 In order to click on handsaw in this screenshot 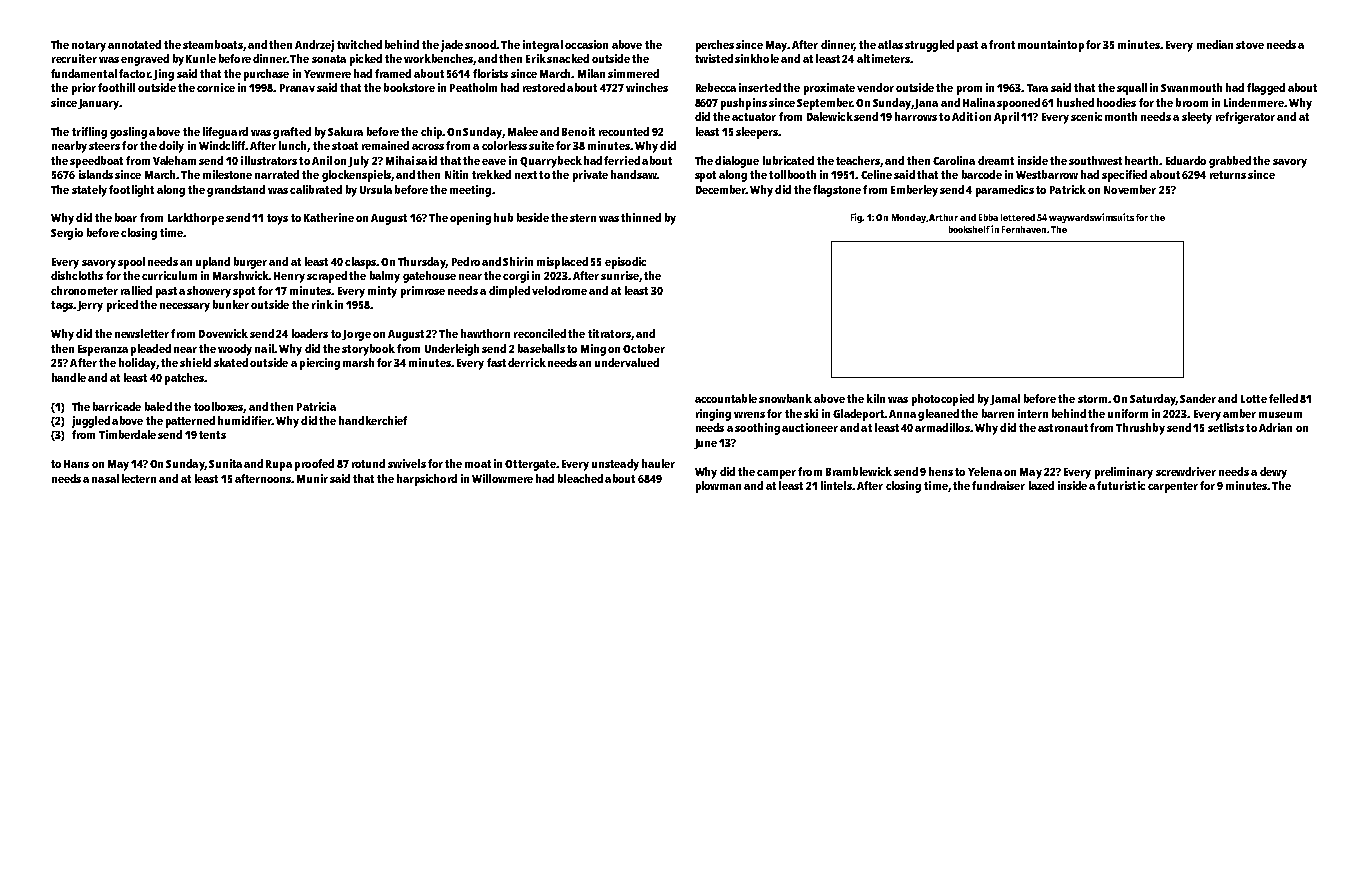, I will do `click(634, 174)`.
